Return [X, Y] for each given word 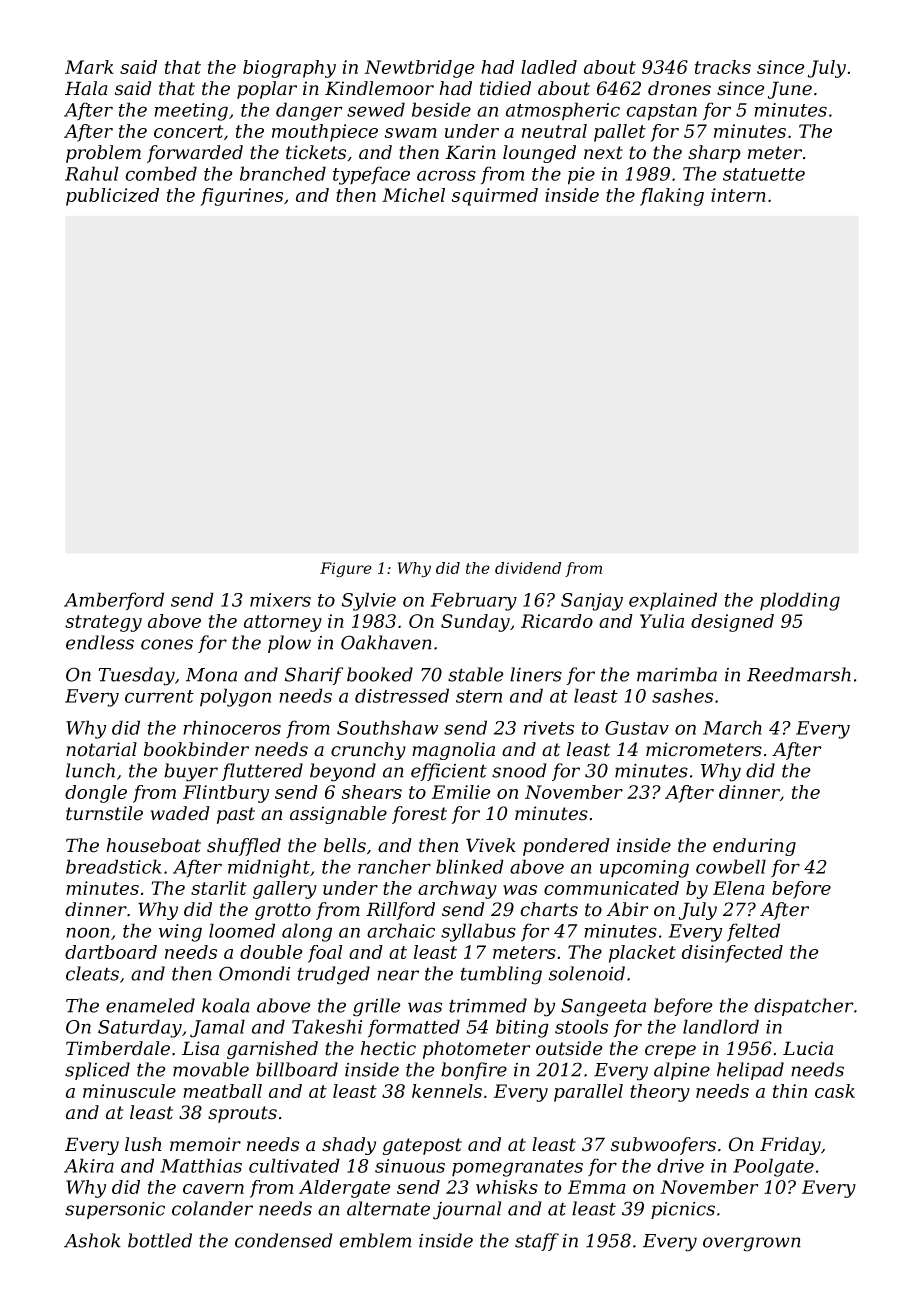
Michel [413, 195]
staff [537, 1242]
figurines [241, 197]
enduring [754, 847]
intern [738, 195]
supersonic [115, 1210]
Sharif [314, 676]
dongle [96, 794]
